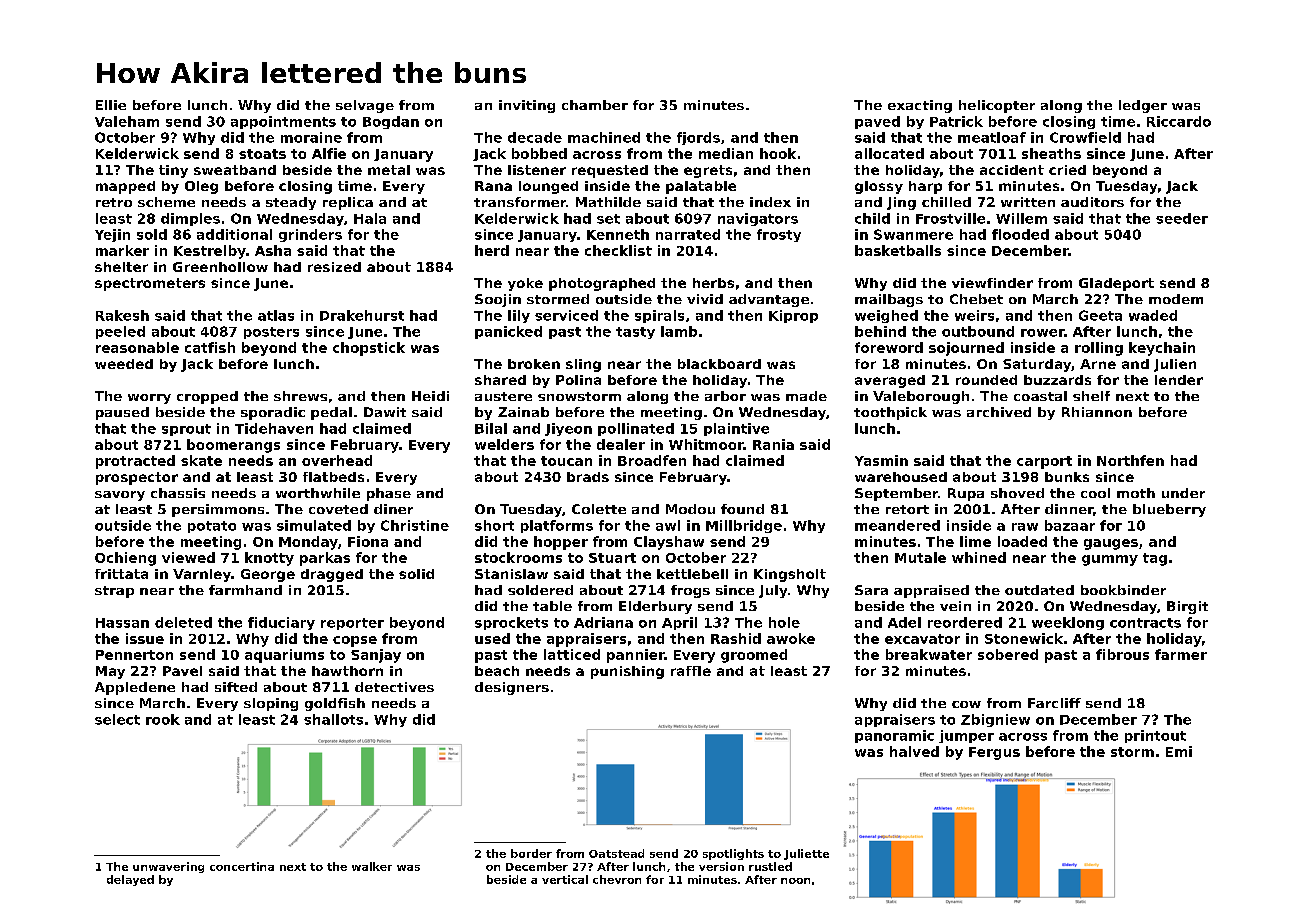 The height and width of the document is (924, 1308). I want to click on pedal, so click(331, 413).
